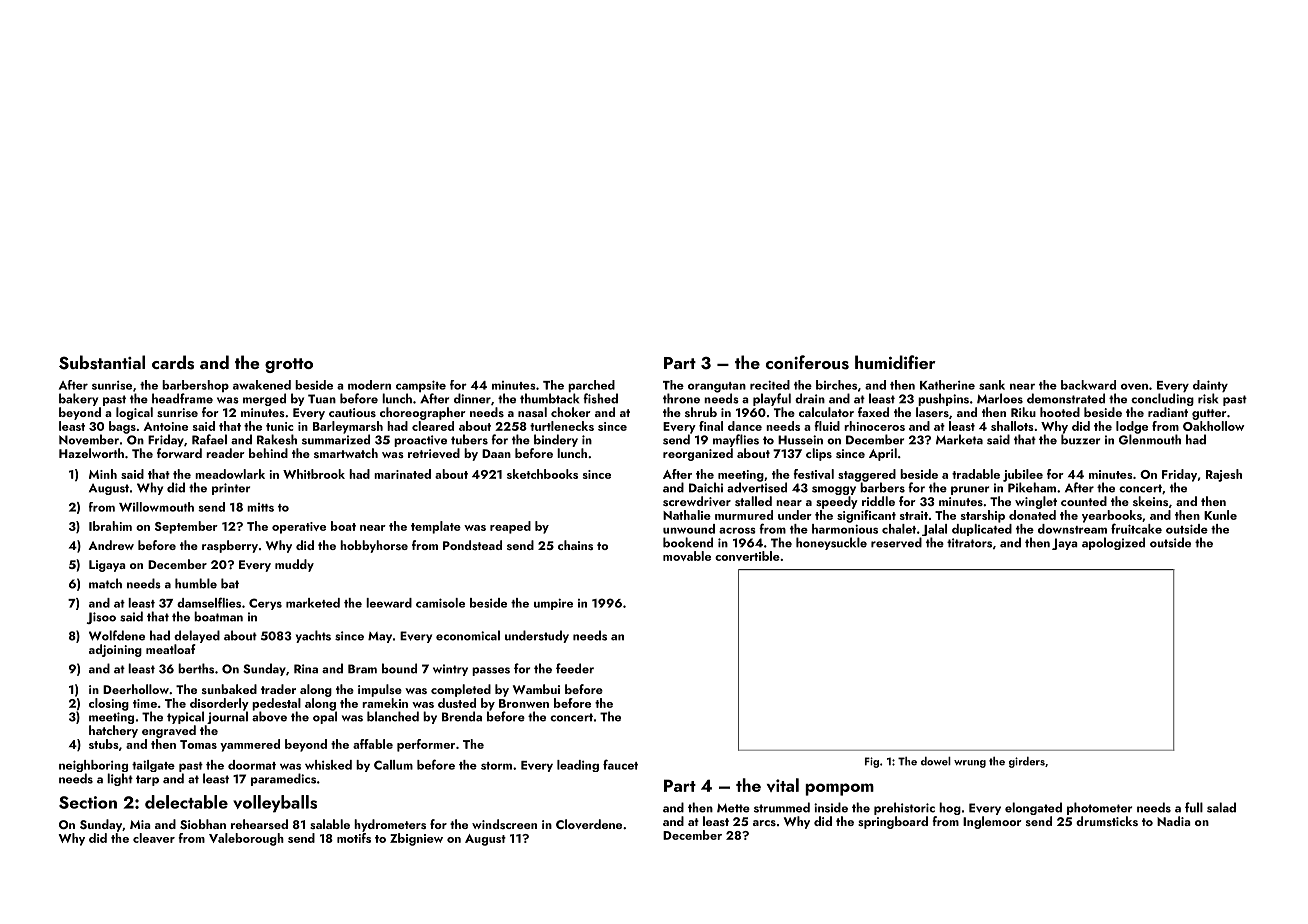 The width and height of the screenshot is (1308, 924). Describe the element at coordinates (102, 362) in the screenshot. I see `Substantial` at that location.
